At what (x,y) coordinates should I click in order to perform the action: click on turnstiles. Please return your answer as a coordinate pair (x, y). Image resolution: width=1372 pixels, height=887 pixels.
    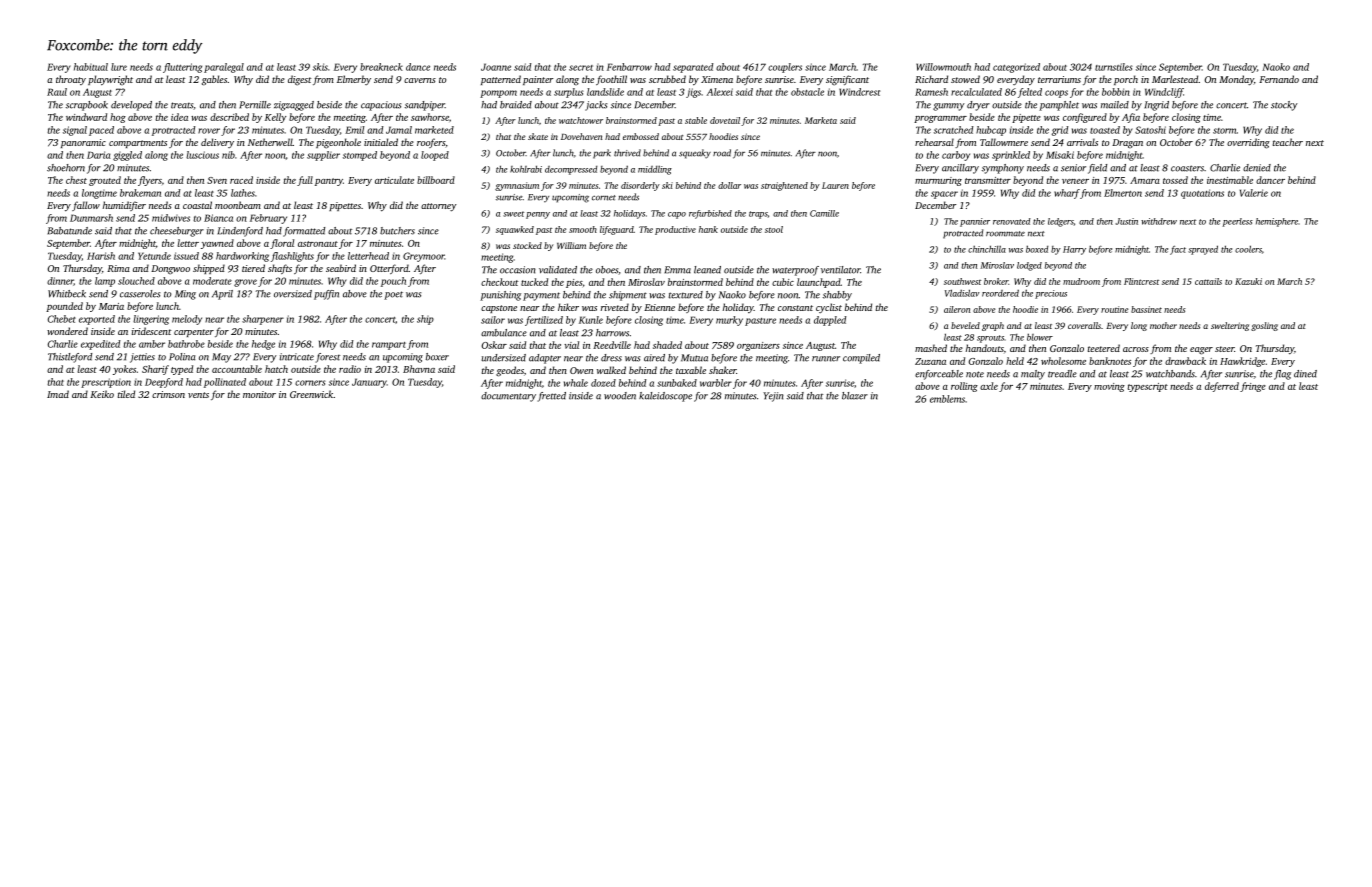
    Looking at the image, I should click on (1114, 67).
